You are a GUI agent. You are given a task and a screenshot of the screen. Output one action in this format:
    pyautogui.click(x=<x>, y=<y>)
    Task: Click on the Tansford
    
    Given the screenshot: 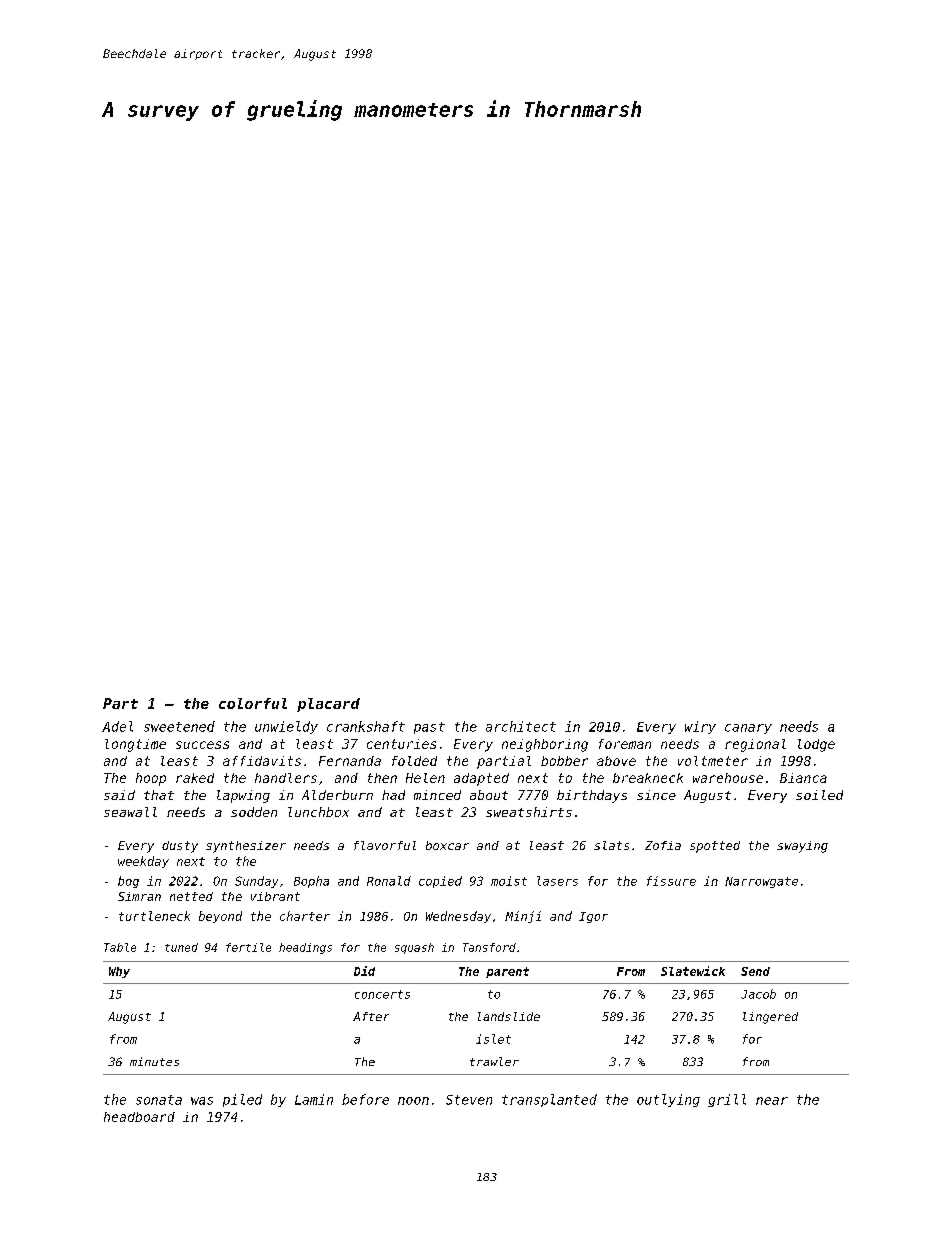 What is the action you would take?
    pyautogui.click(x=489, y=947)
